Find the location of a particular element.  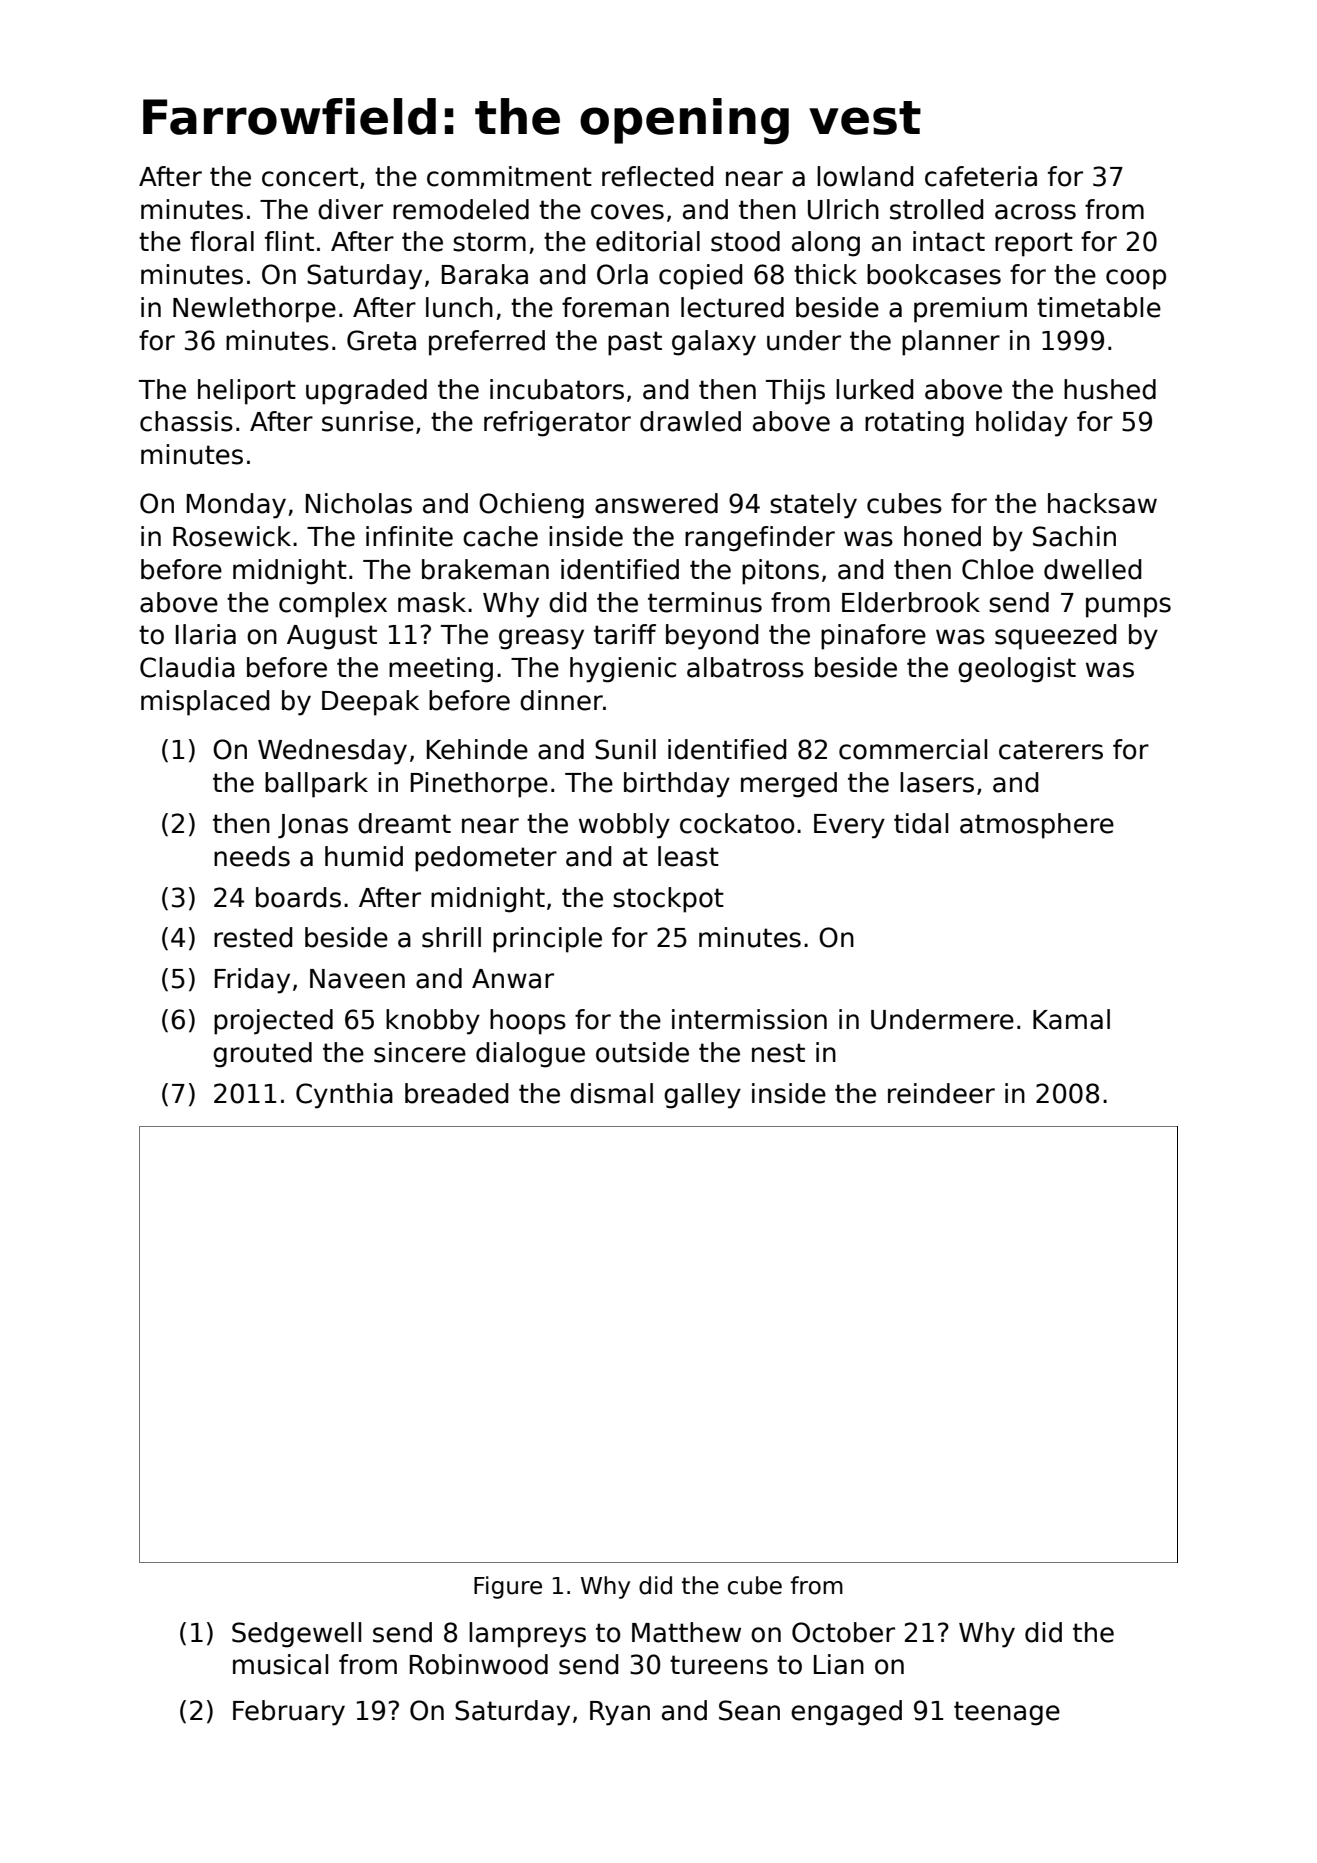

merged is located at coordinates (789, 785).
